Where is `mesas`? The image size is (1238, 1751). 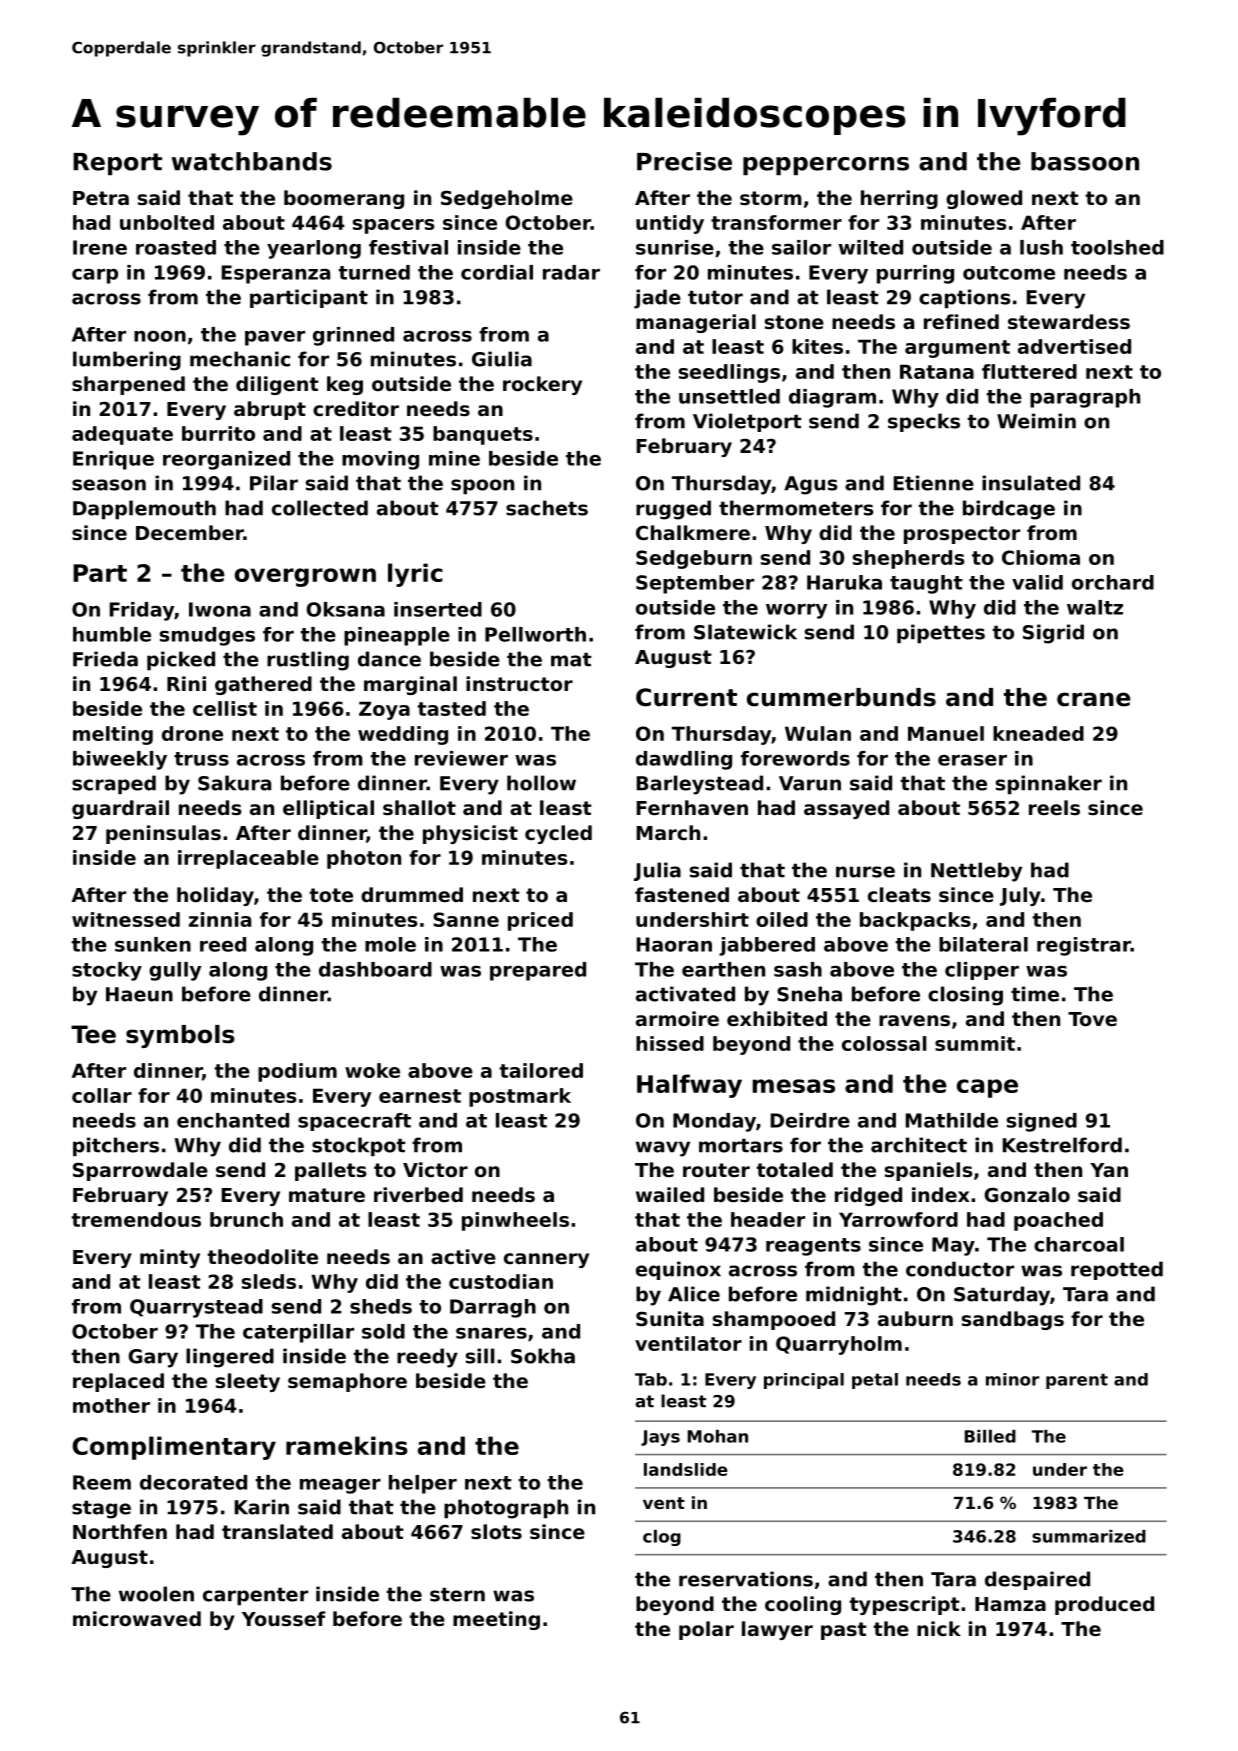
mesas is located at coordinates (793, 1086).
